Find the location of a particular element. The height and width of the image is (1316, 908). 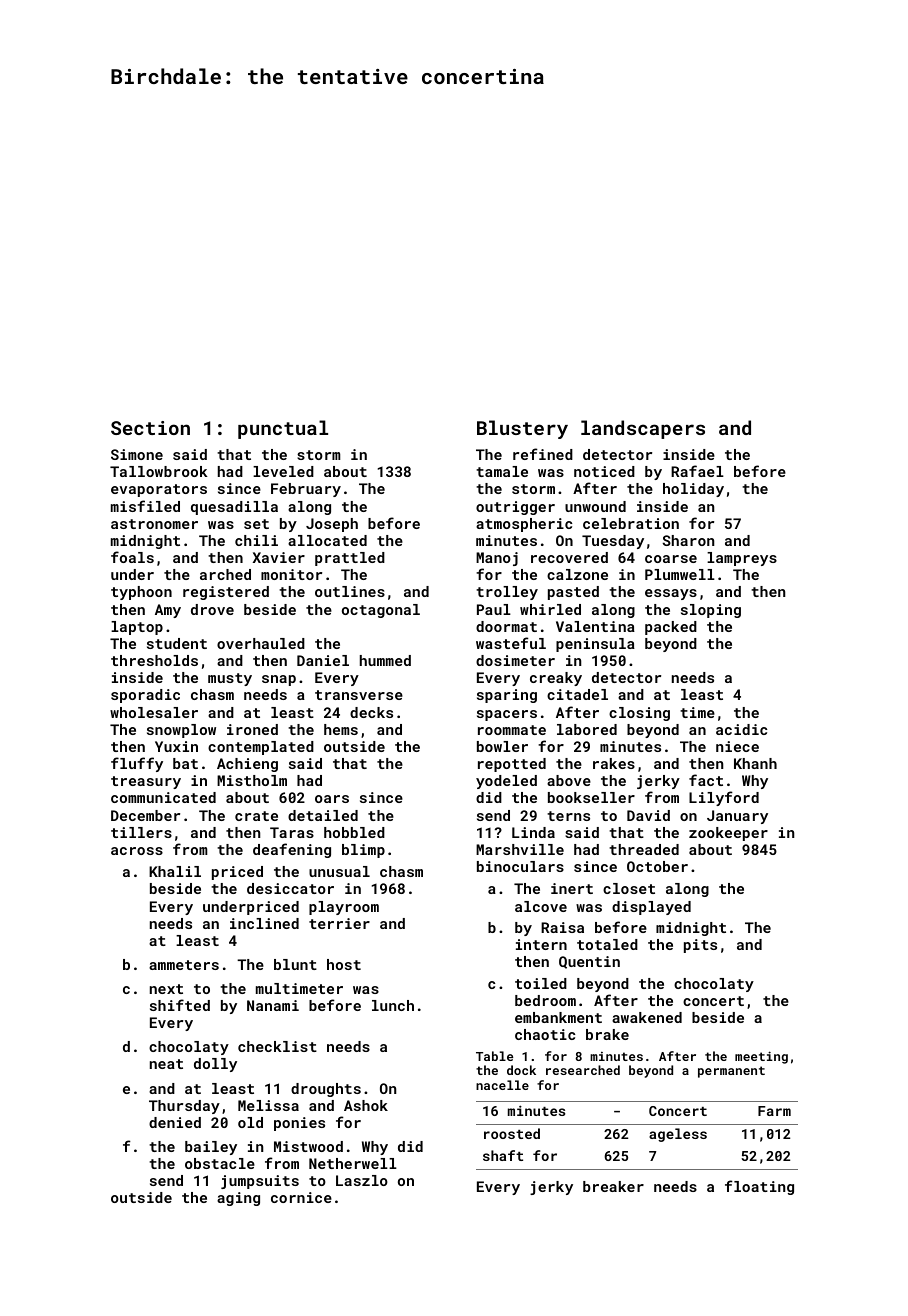

punctual is located at coordinates (283, 429).
